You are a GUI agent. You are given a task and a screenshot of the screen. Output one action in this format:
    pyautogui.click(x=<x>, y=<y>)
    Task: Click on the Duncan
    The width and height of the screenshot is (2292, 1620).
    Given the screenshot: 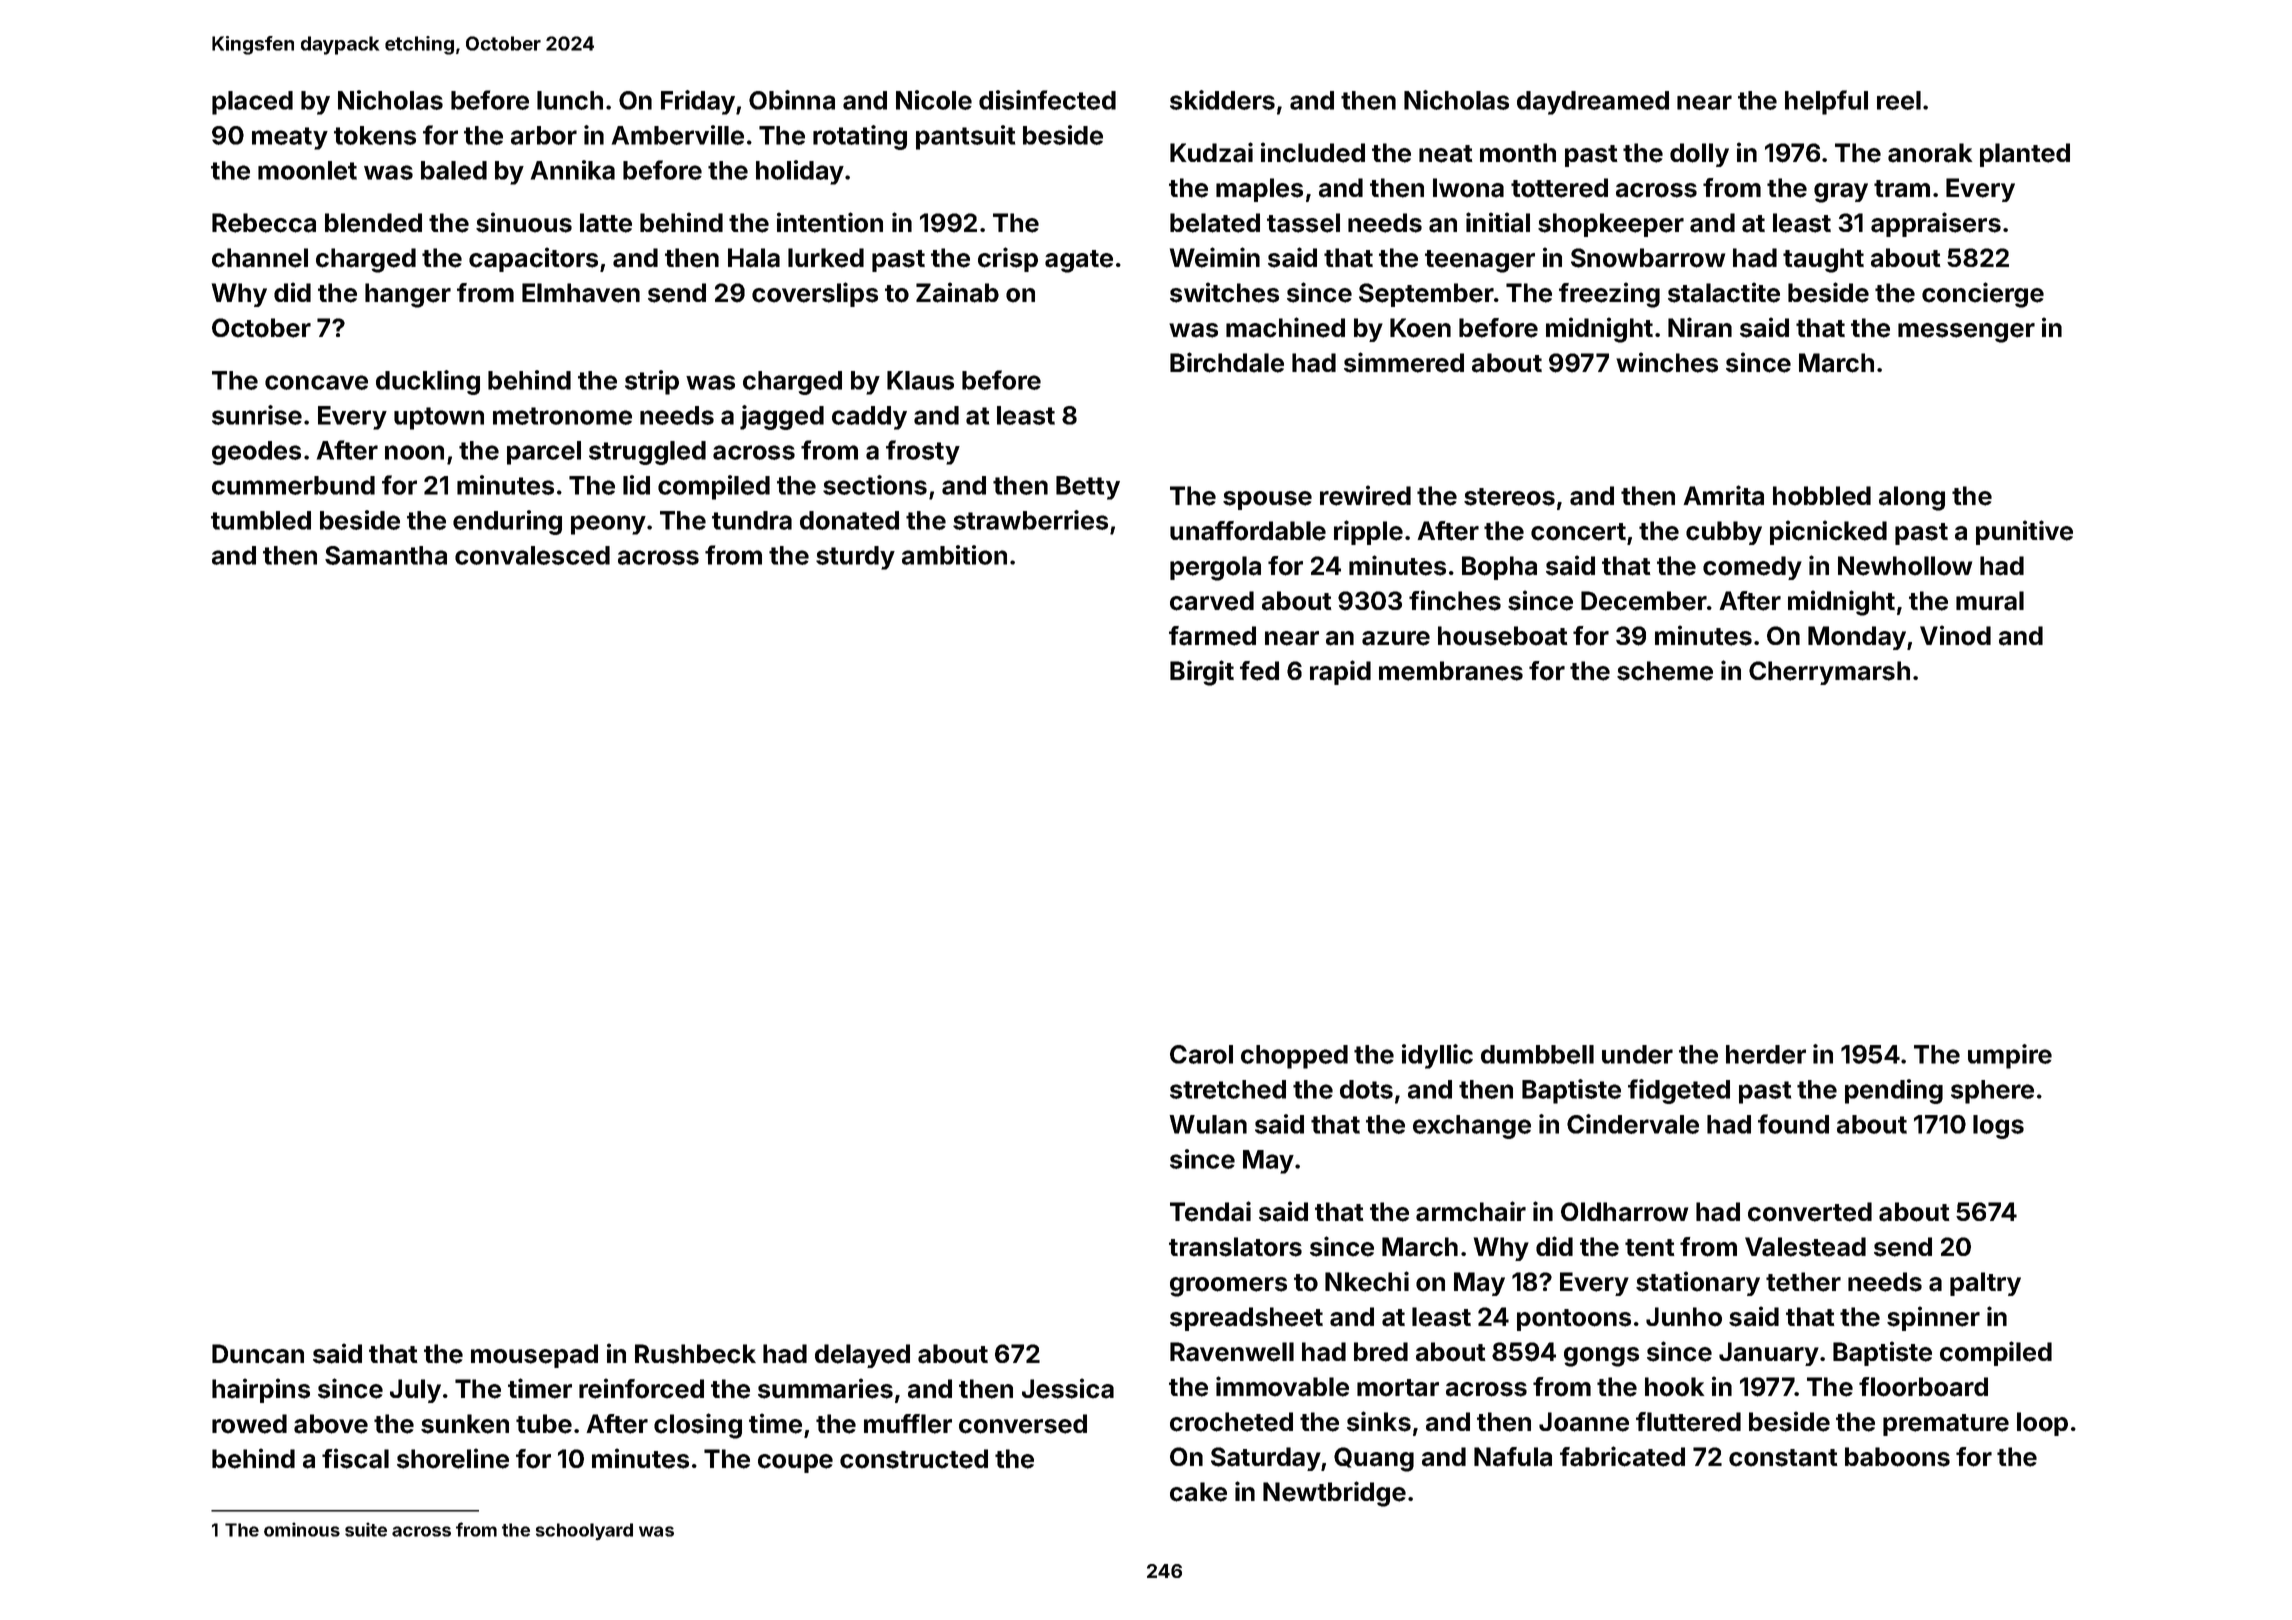 What is the action you would take?
    pyautogui.click(x=258, y=1354)
